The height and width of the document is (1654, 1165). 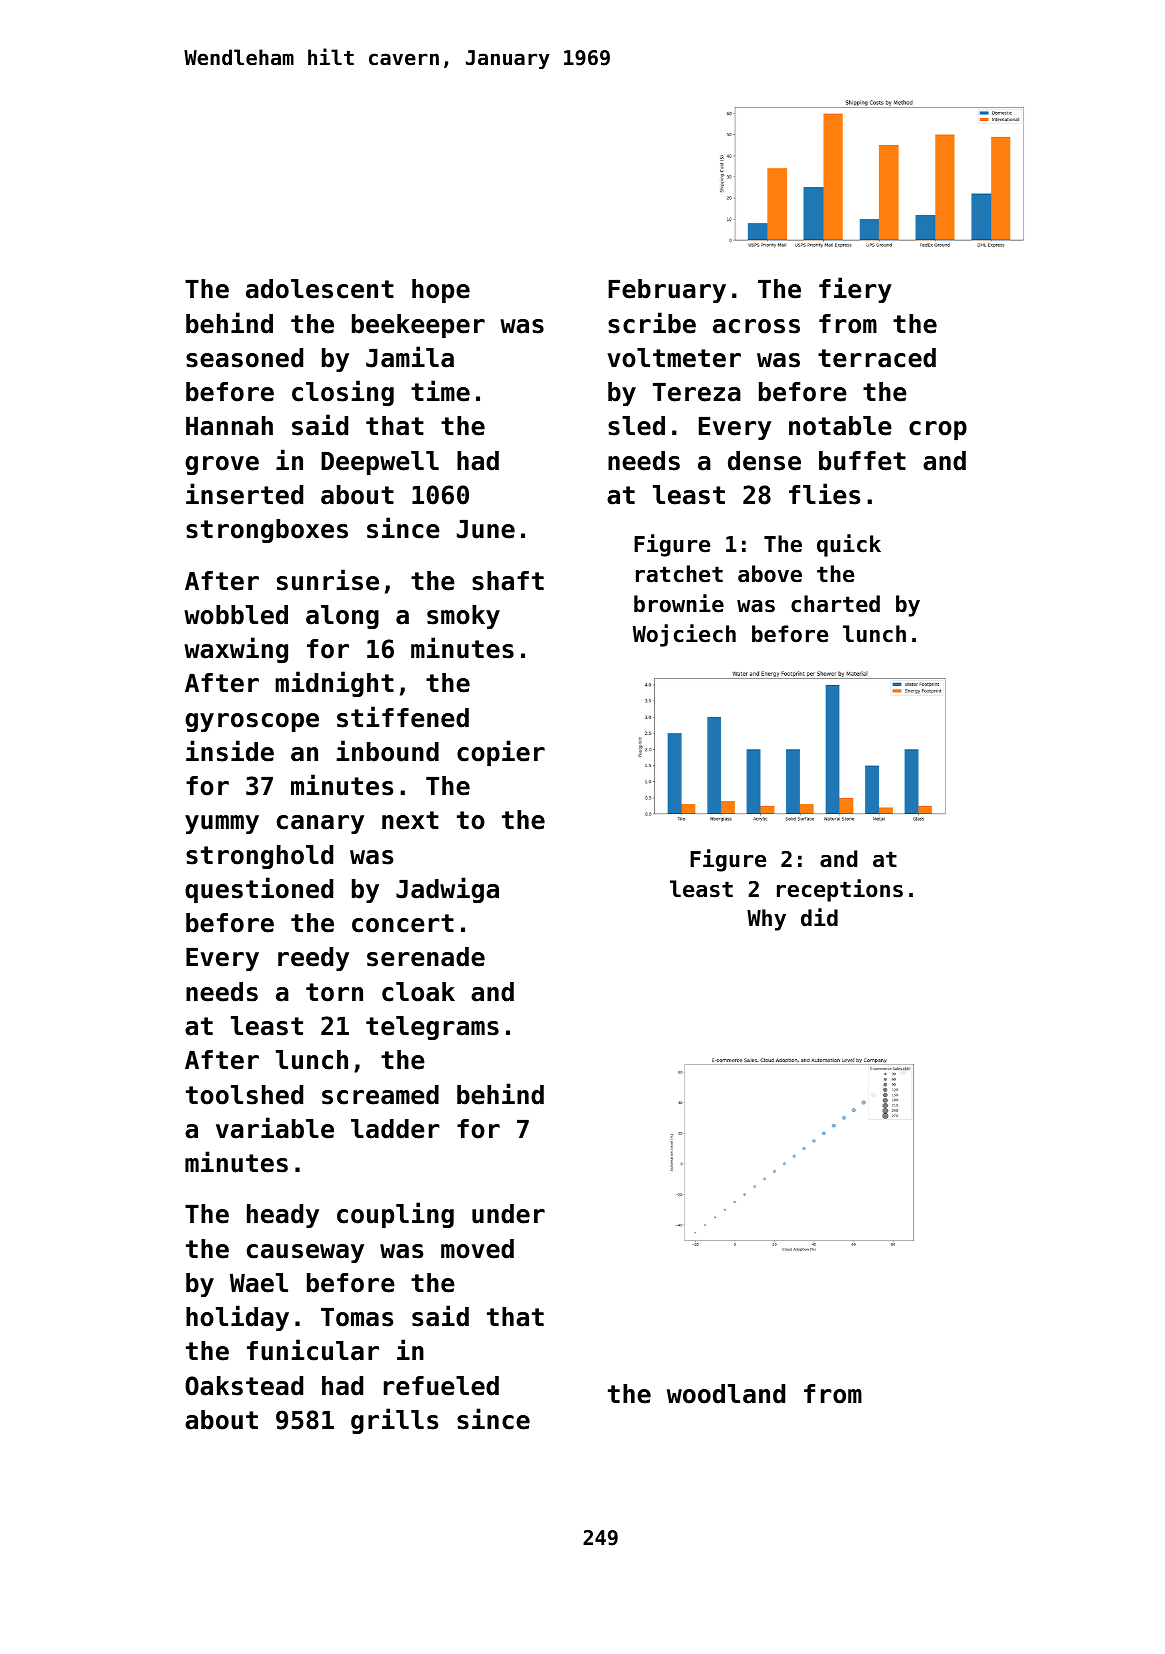 What do you see at coordinates (726, 1394) in the document?
I see `woodland` at bounding box center [726, 1394].
